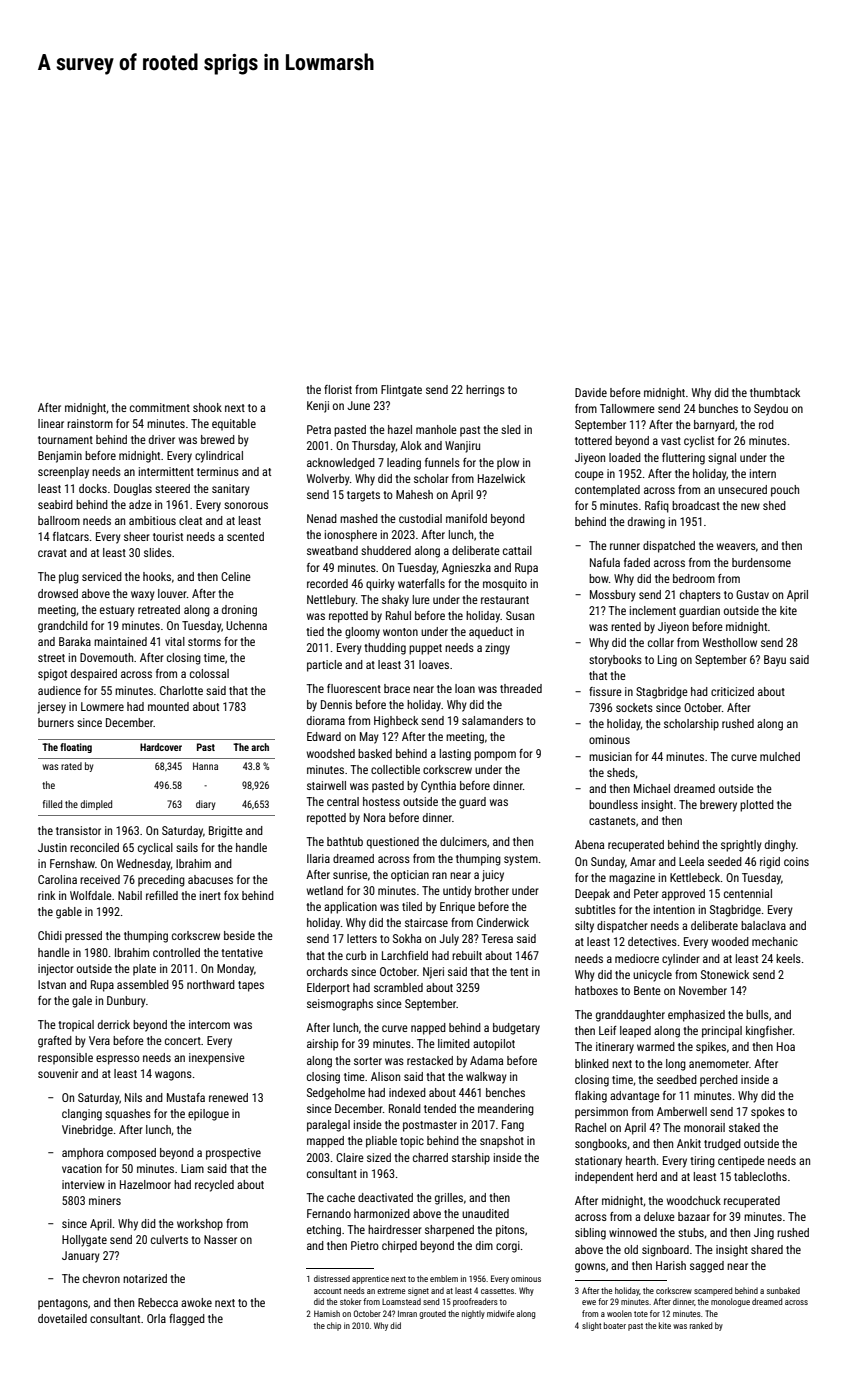  I want to click on Vera, so click(99, 1040).
